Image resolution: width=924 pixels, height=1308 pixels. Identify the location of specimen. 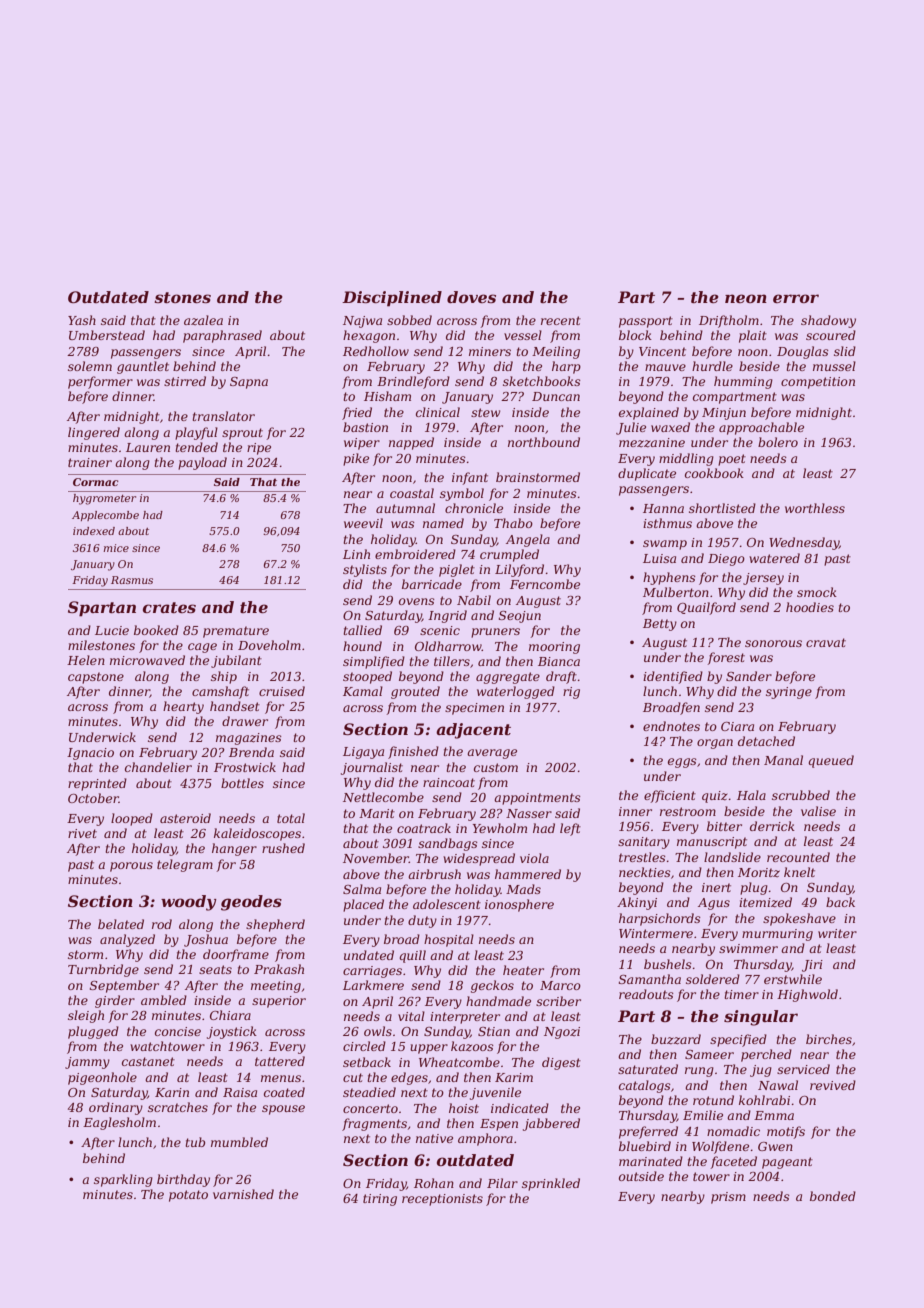
(474, 709).
